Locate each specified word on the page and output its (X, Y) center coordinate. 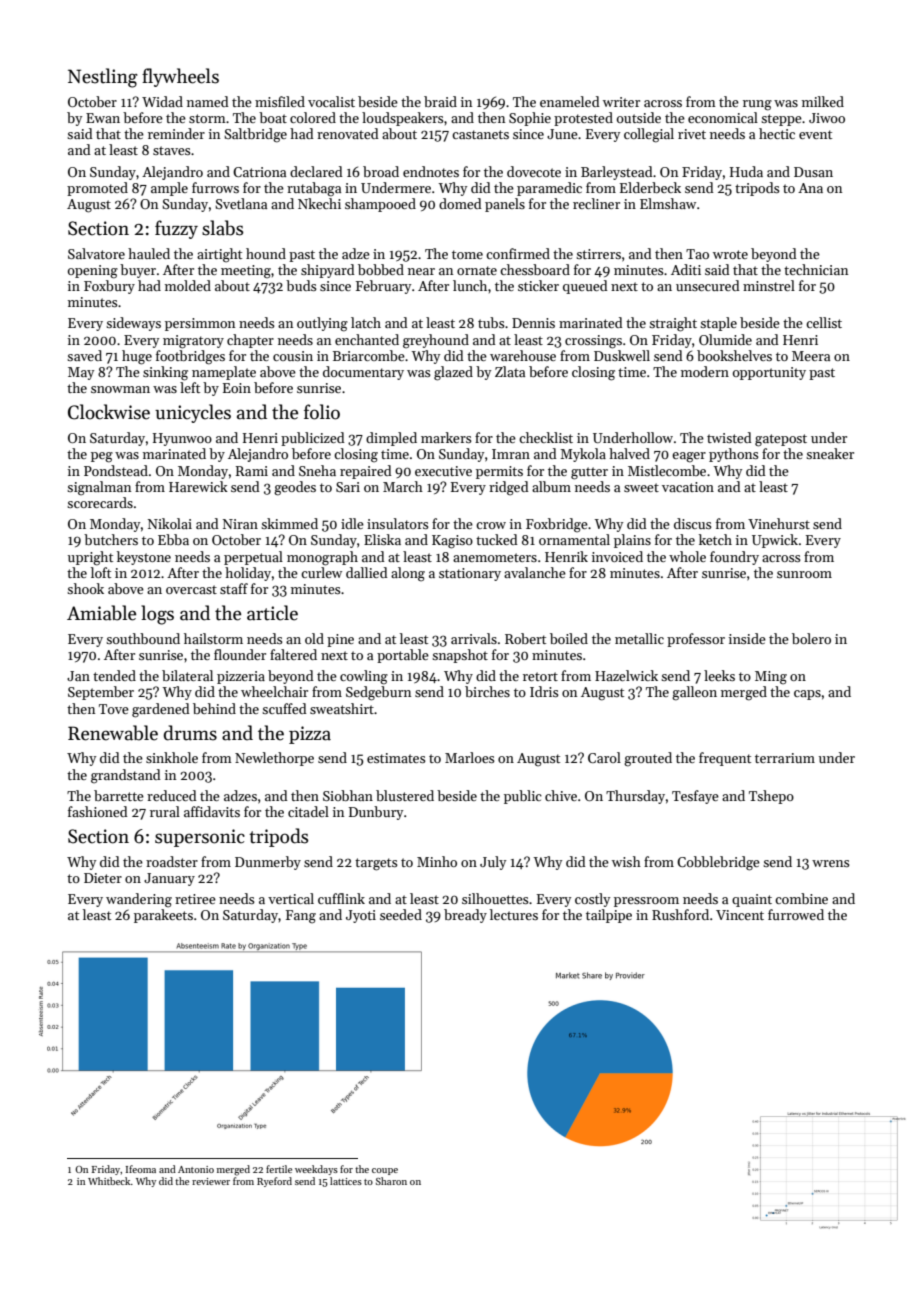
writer (621, 102)
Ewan (103, 118)
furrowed (796, 914)
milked (823, 101)
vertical (291, 898)
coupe (385, 1171)
